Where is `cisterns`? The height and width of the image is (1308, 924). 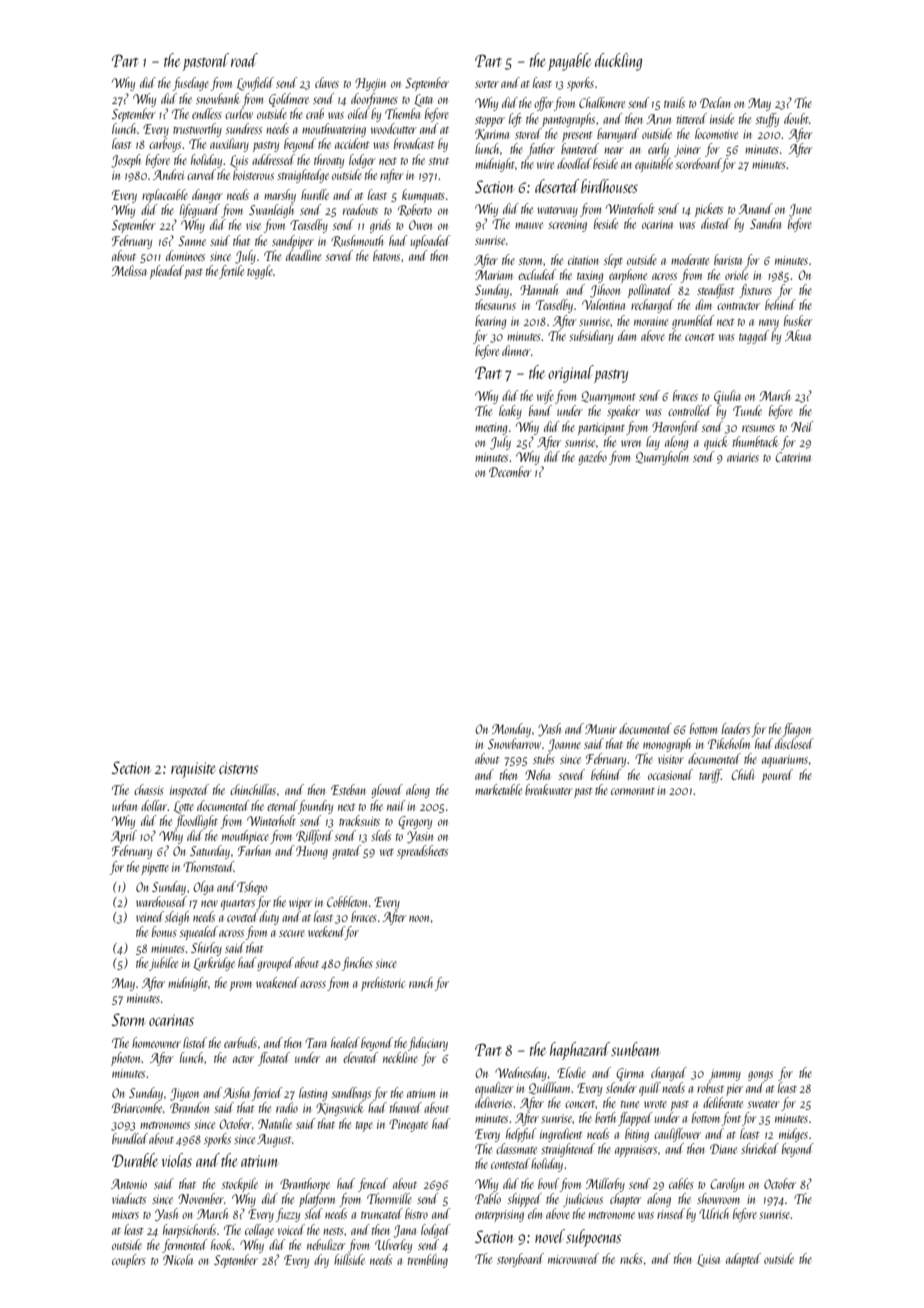
cisterns is located at coordinates (238, 768).
